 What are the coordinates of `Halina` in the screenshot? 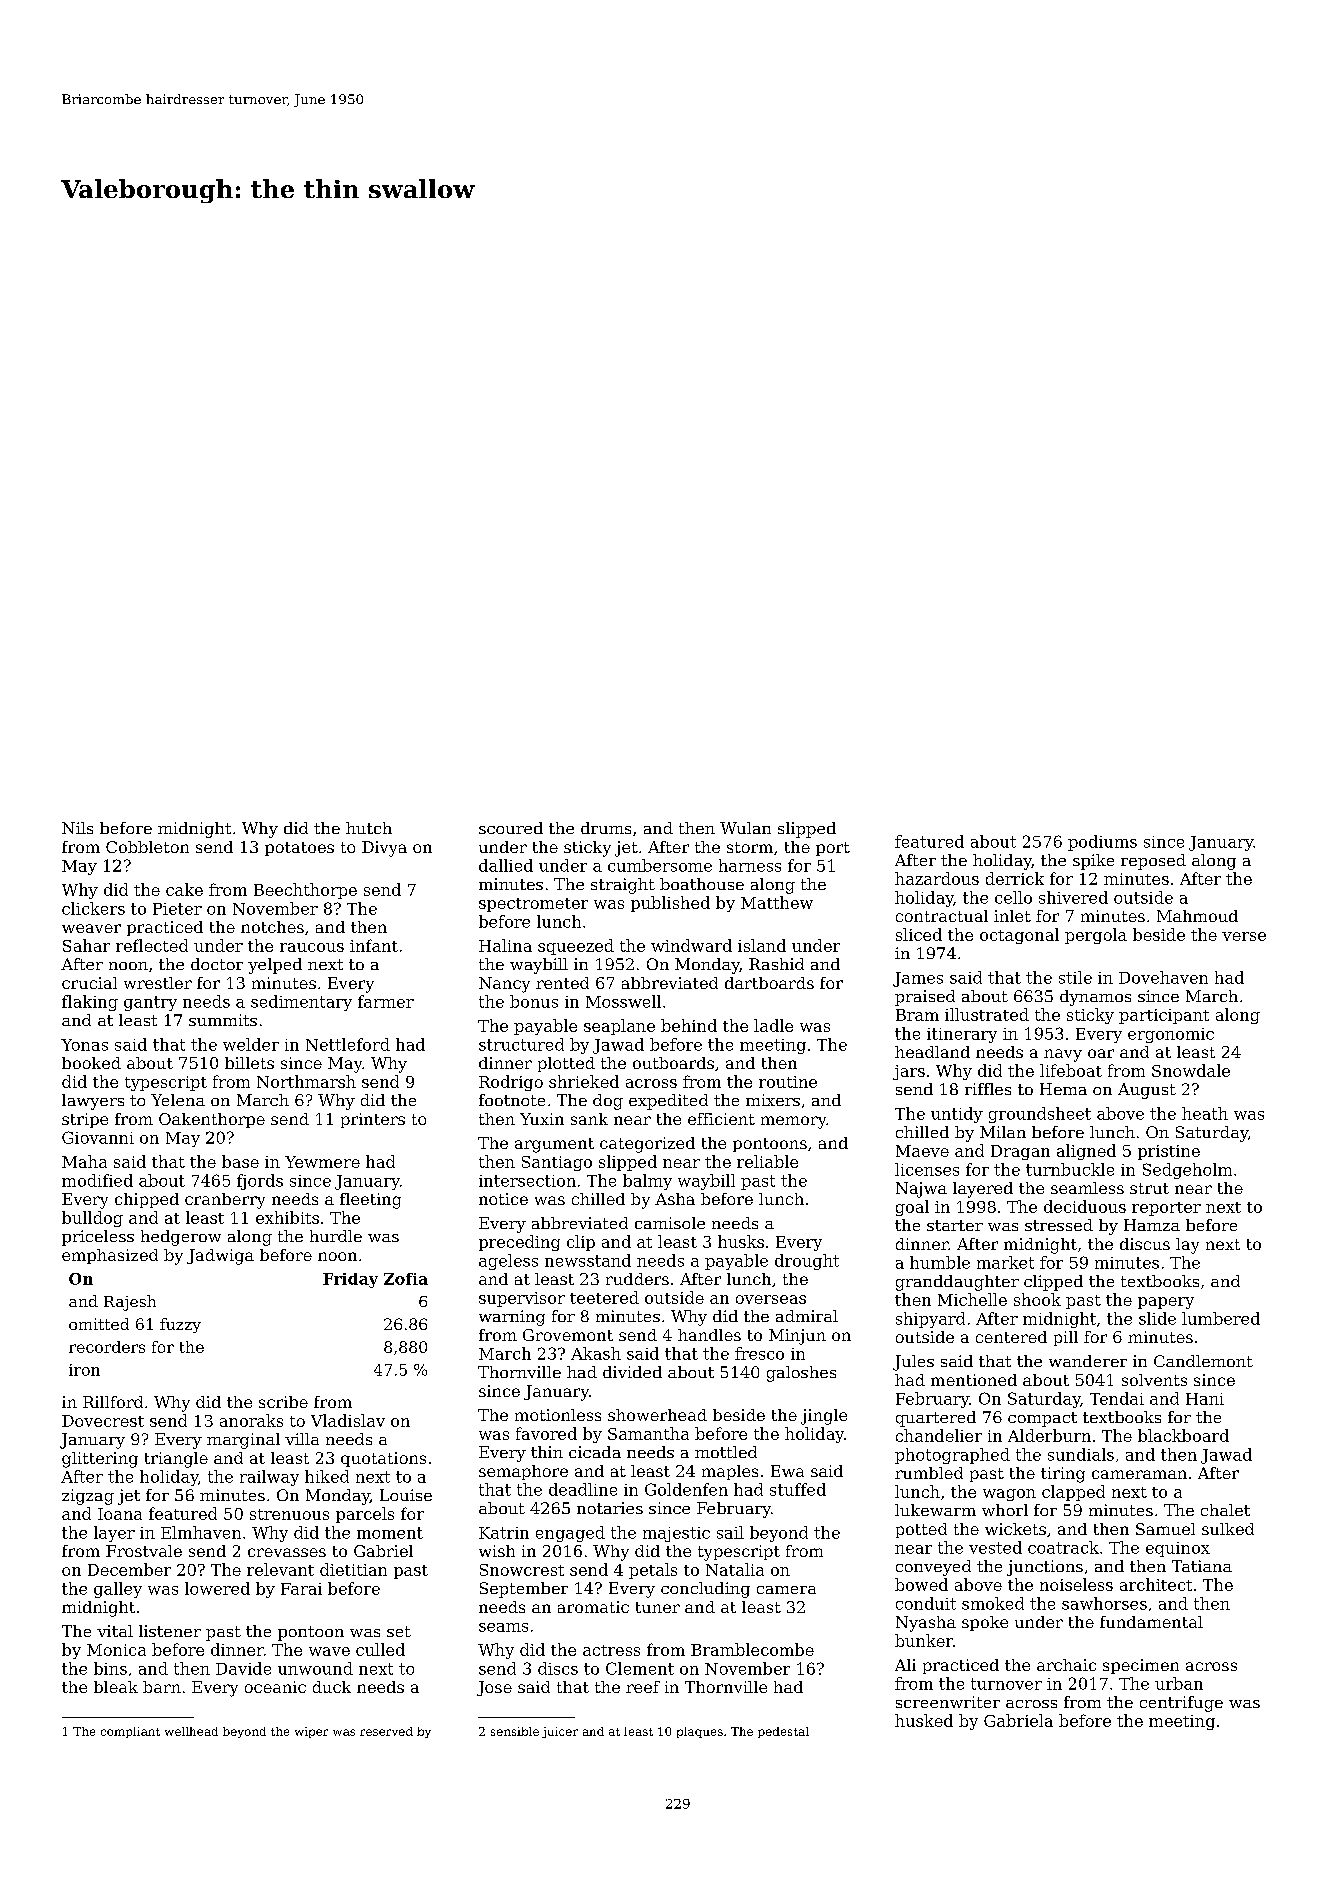 It's located at (505, 945).
